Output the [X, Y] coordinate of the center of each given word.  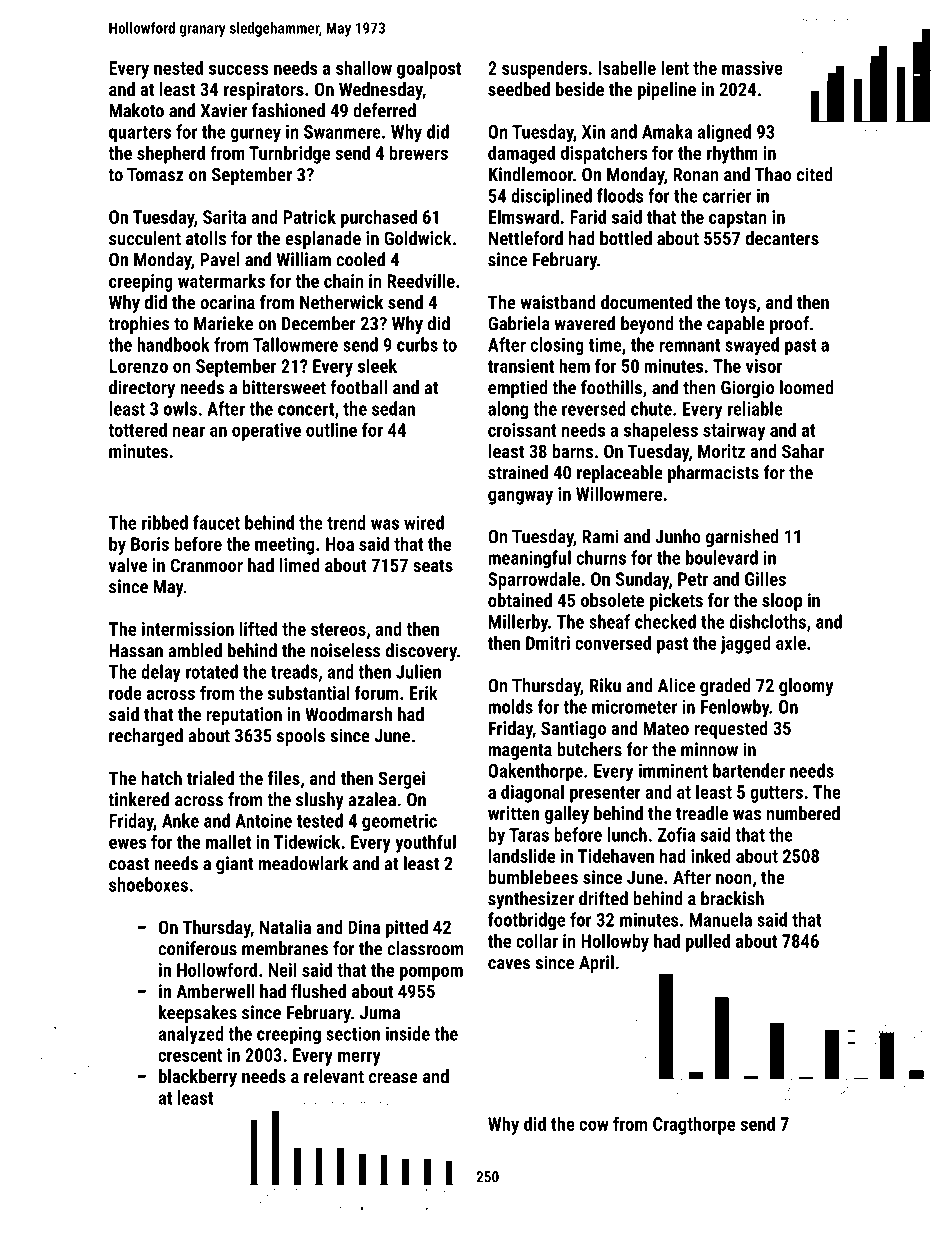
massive [752, 68]
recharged [146, 737]
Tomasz [155, 175]
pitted [407, 929]
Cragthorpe [694, 1125]
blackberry [198, 1078]
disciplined [551, 197]
